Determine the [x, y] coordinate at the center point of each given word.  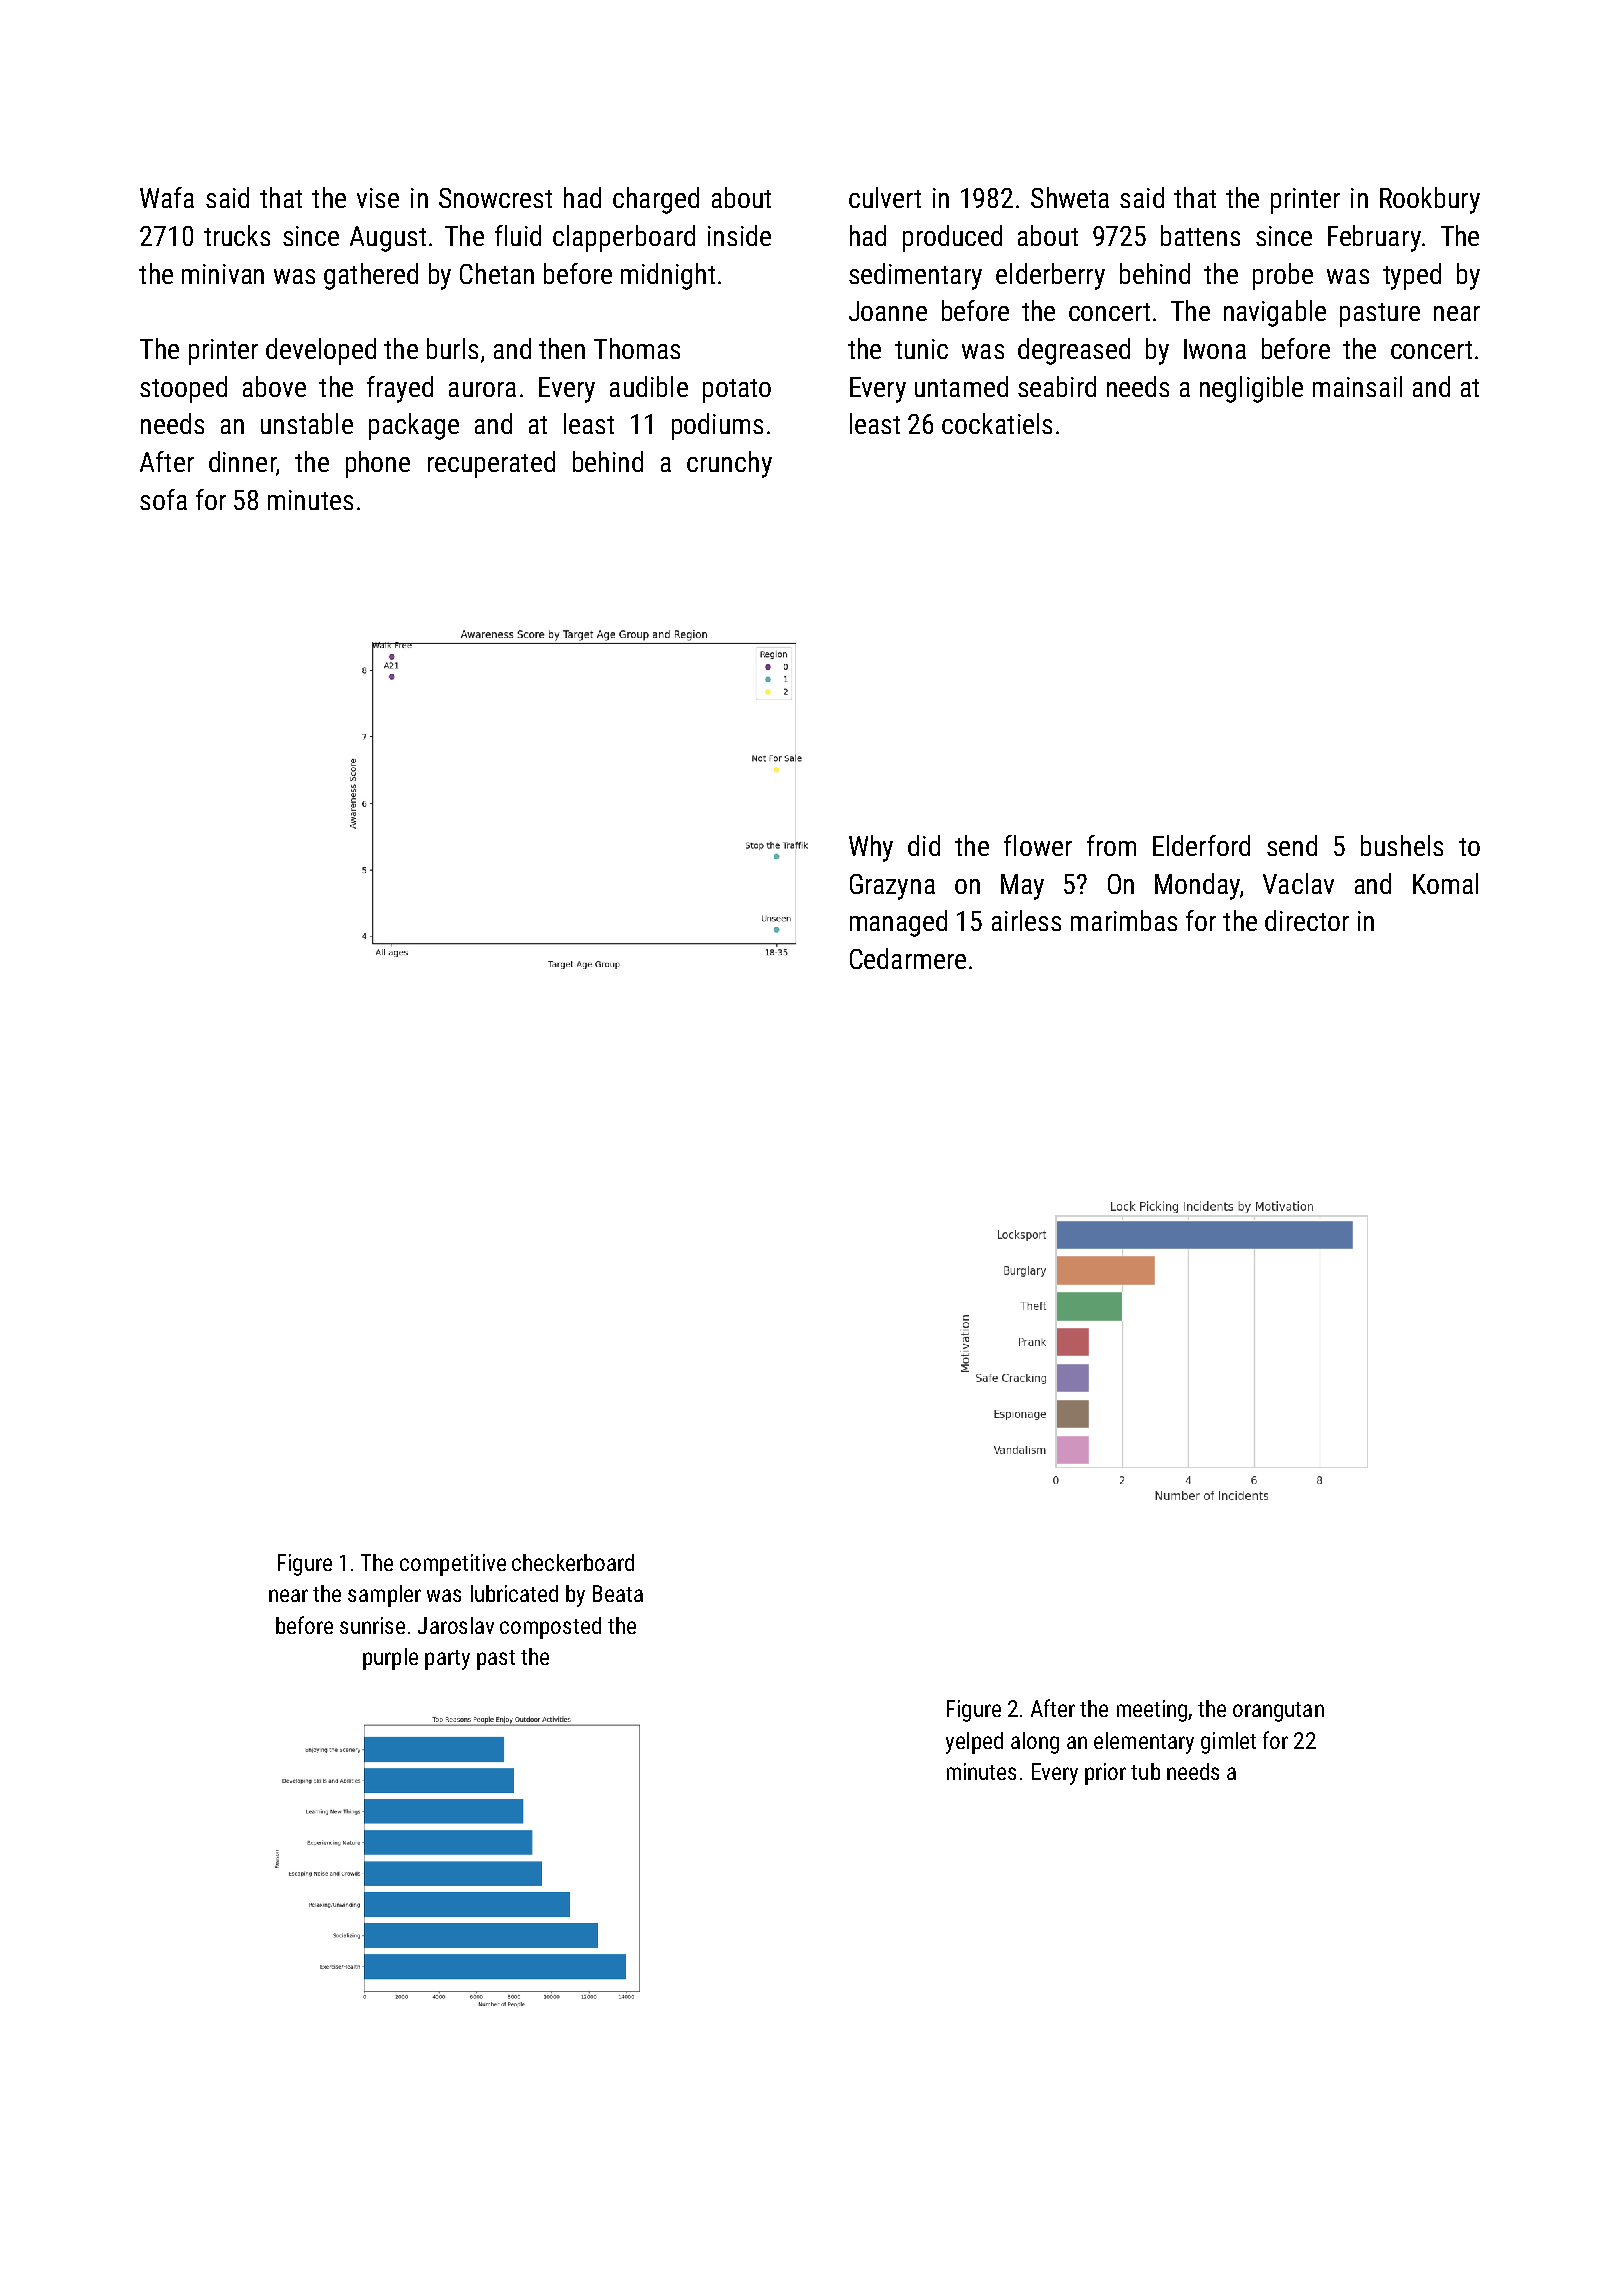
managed [898, 923]
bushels [1402, 845]
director [1307, 920]
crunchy [729, 464]
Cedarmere [908, 958]
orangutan [1278, 1712]
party [447, 1660]
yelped [974, 1743]
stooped [183, 389]
